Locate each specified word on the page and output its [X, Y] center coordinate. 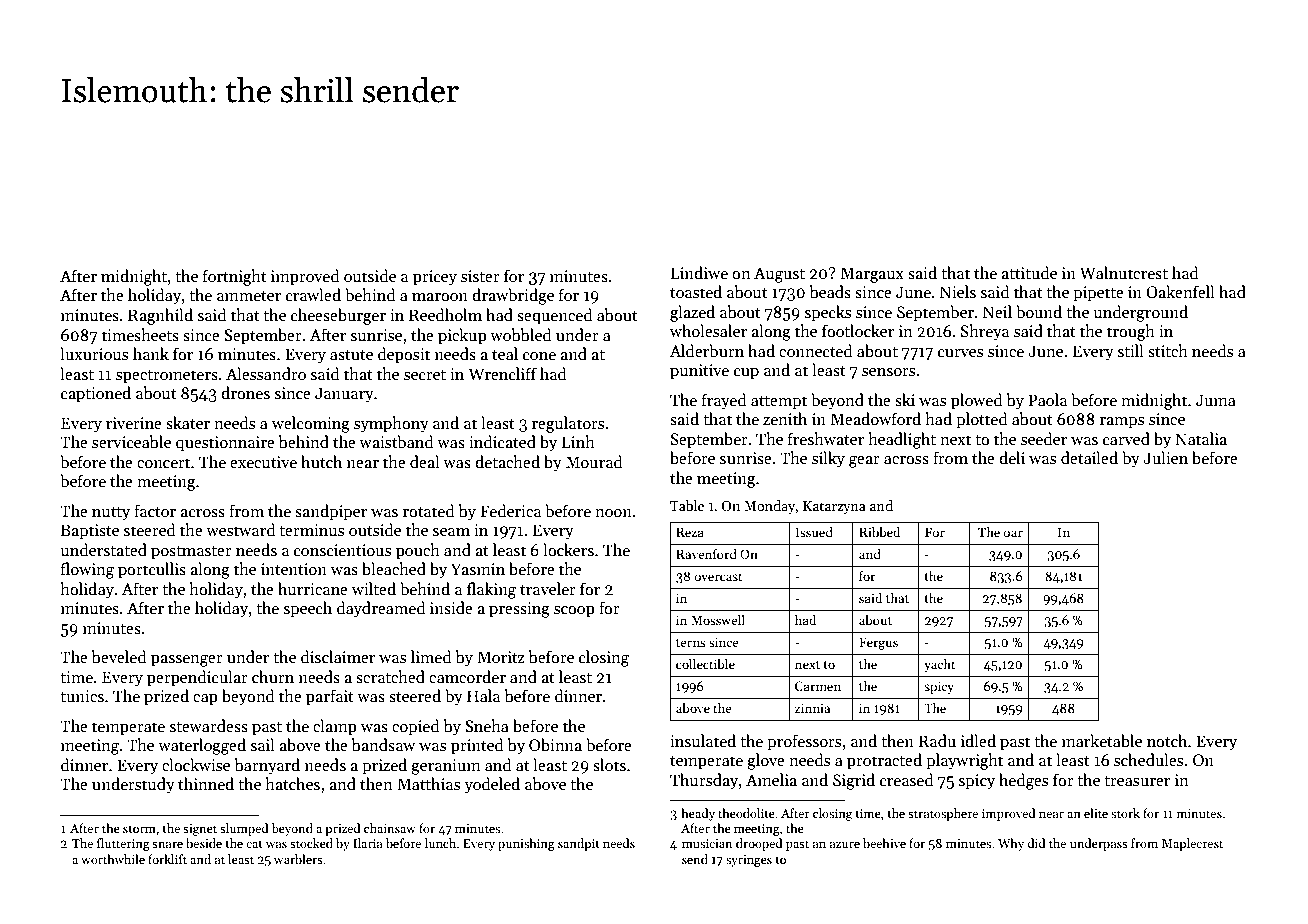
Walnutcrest [1124, 273]
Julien [1165, 457]
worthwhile [113, 859]
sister [480, 276]
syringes [749, 861]
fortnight [235, 277]
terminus [311, 530]
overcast [719, 577]
